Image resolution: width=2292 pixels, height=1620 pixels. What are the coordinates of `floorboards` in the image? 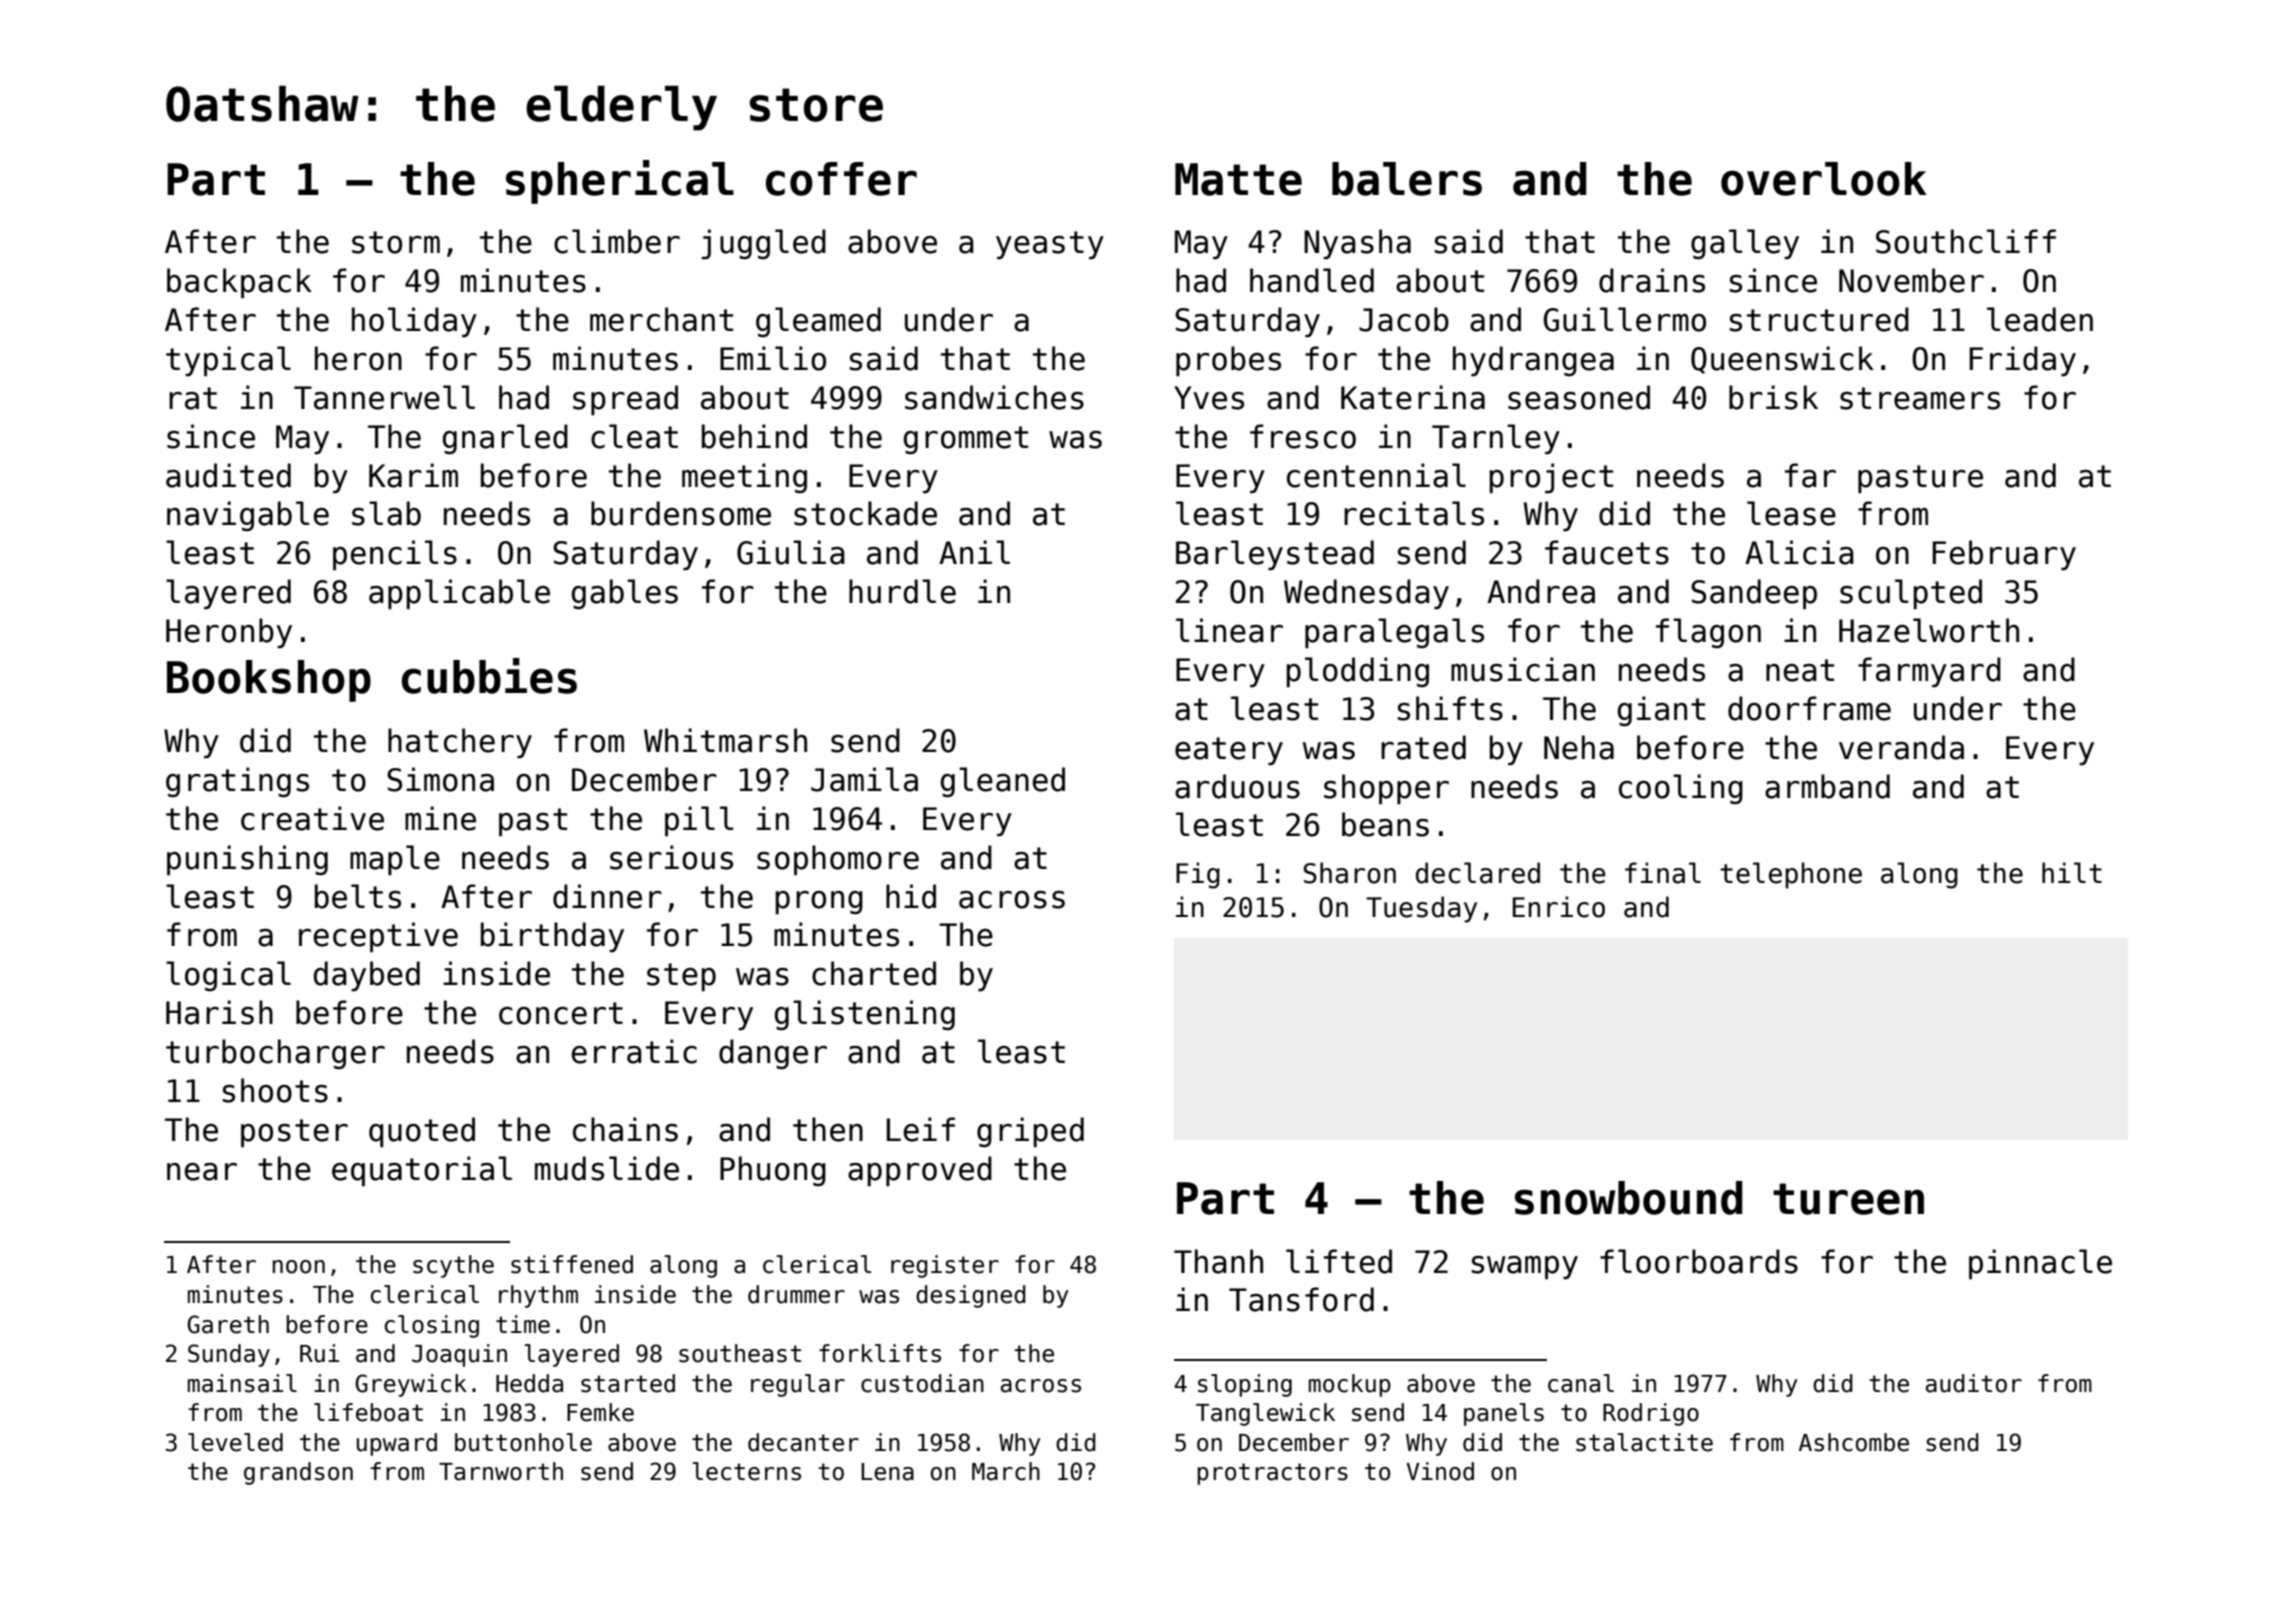 It's located at (1699, 1261).
